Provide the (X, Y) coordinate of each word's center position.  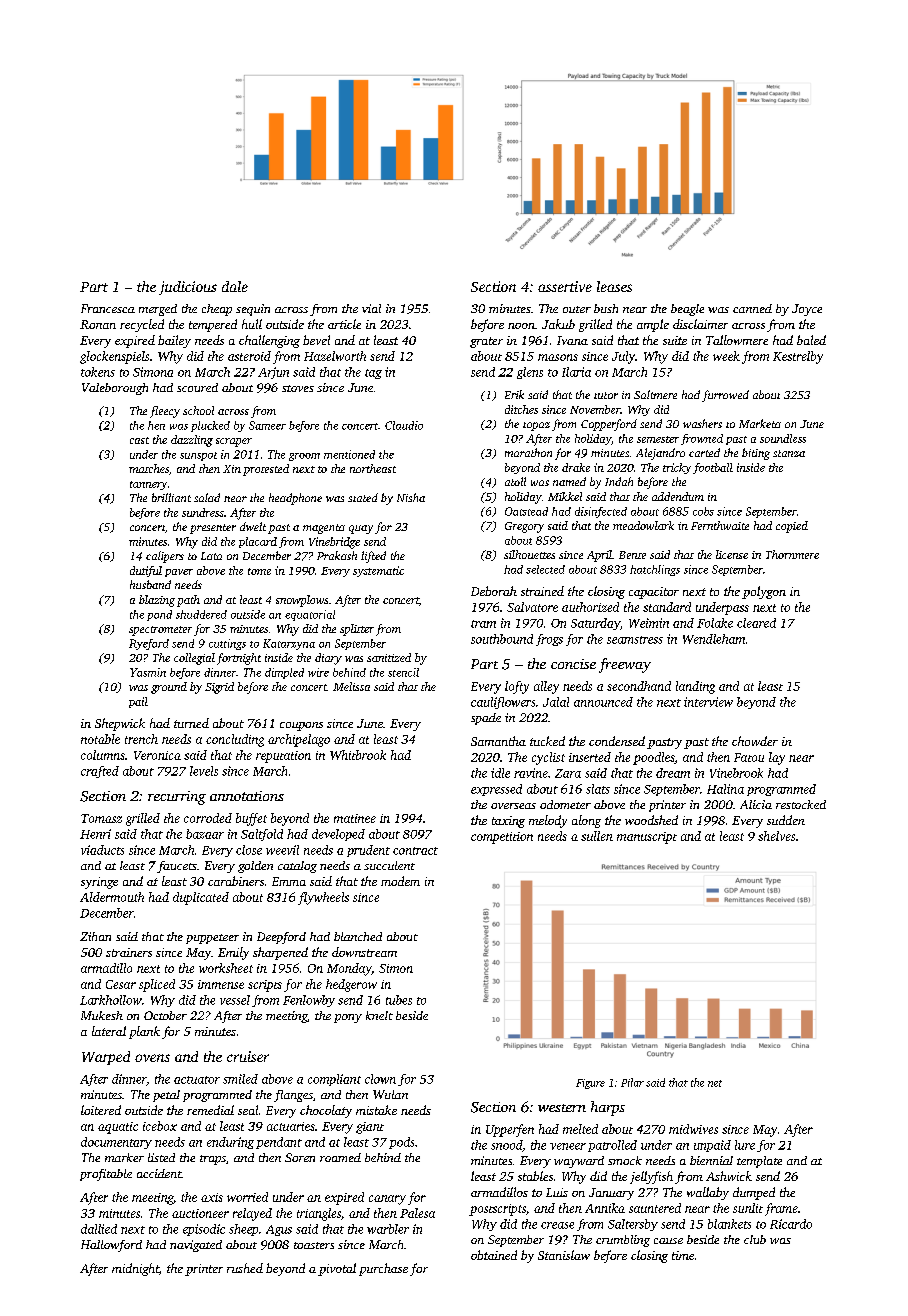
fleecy (165, 412)
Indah (619, 481)
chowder (755, 741)
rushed (245, 1268)
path (188, 601)
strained (542, 591)
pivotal (337, 1269)
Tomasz (101, 818)
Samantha (498, 741)
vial (371, 308)
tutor (606, 395)
